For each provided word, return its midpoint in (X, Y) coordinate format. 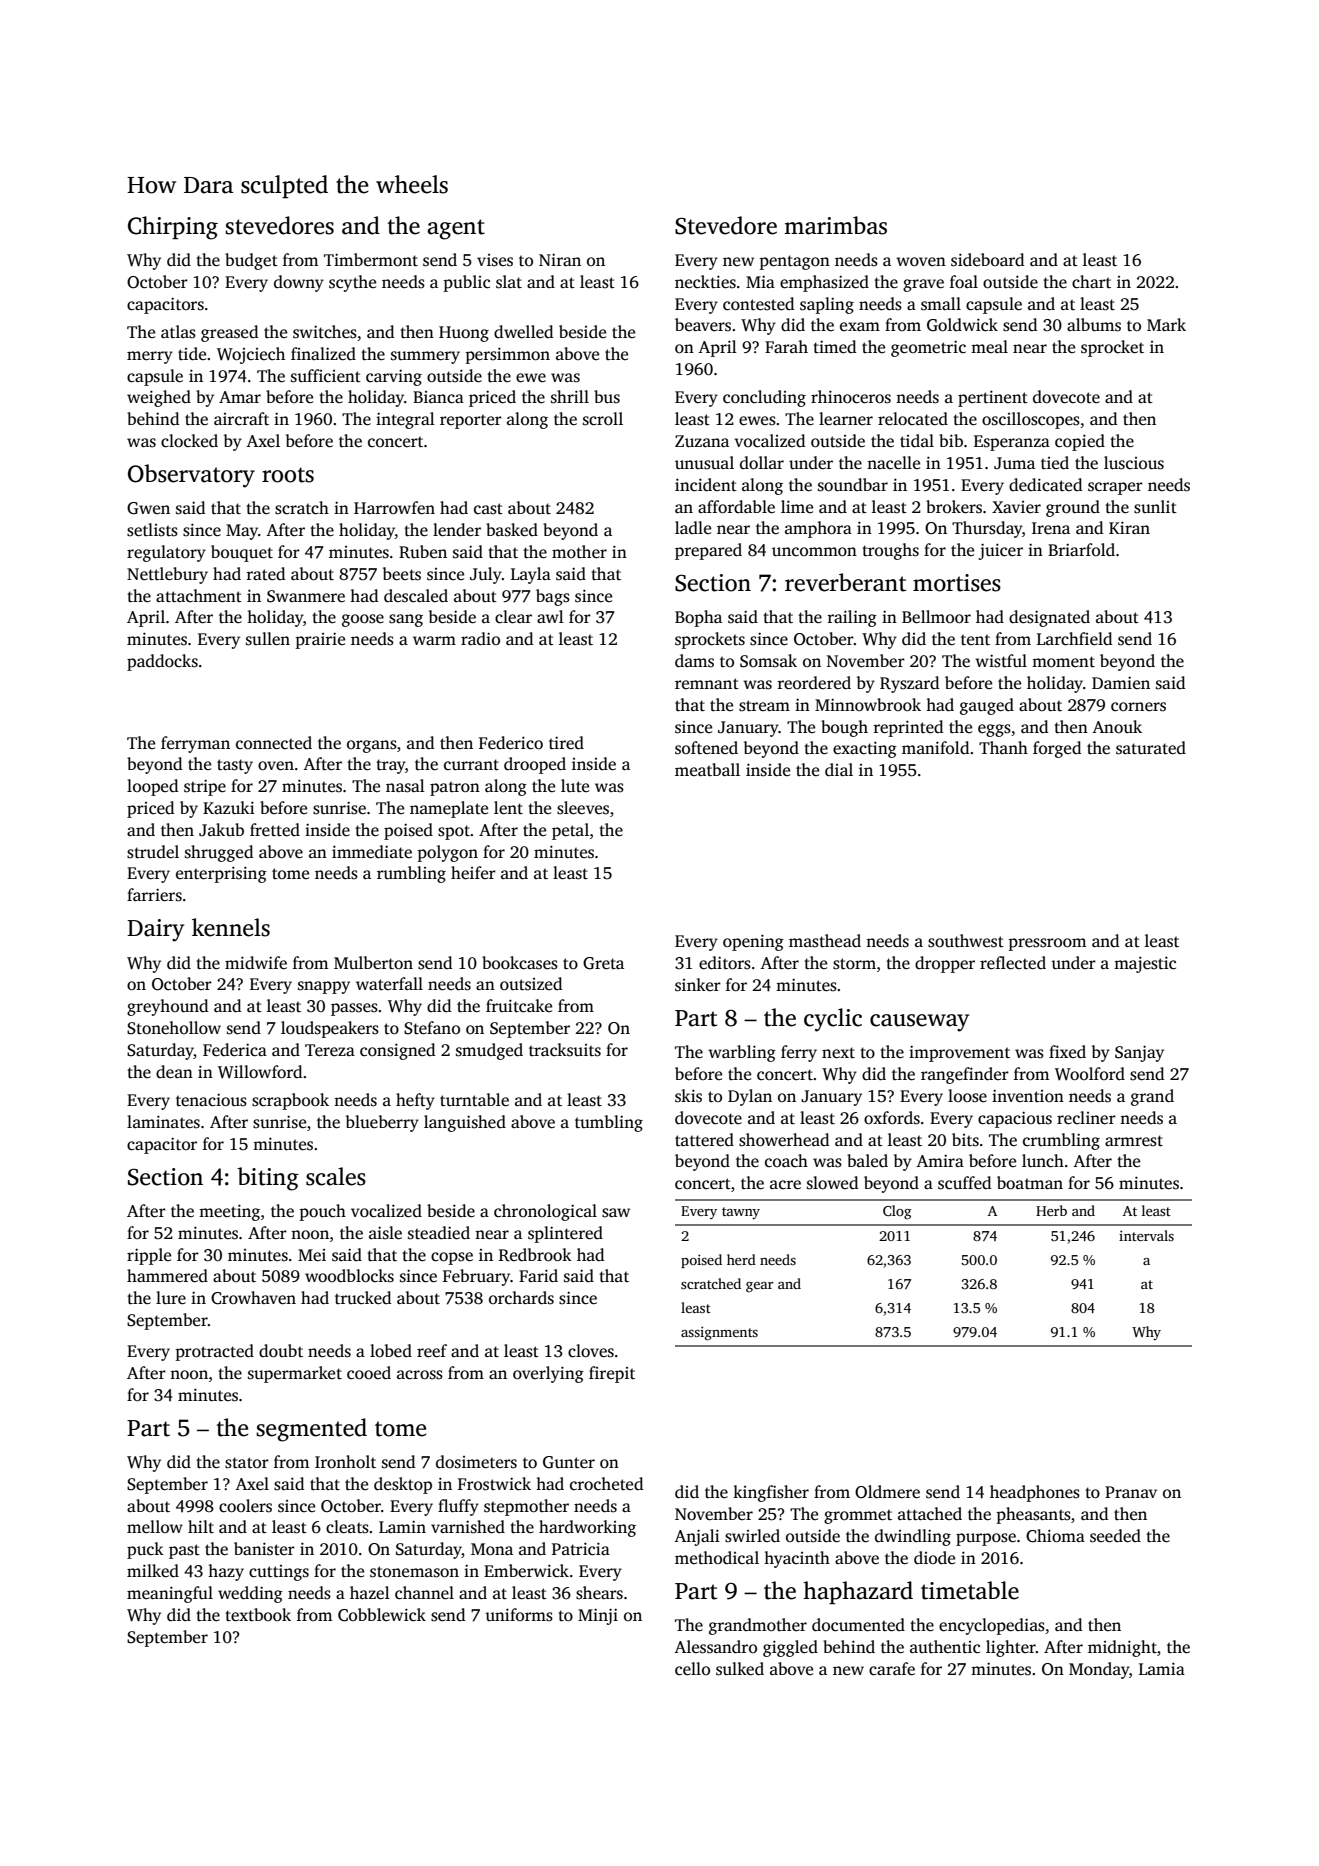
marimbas (835, 225)
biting (268, 1179)
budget (251, 261)
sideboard (987, 260)
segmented (311, 1430)
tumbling (609, 1123)
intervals (1146, 1235)
